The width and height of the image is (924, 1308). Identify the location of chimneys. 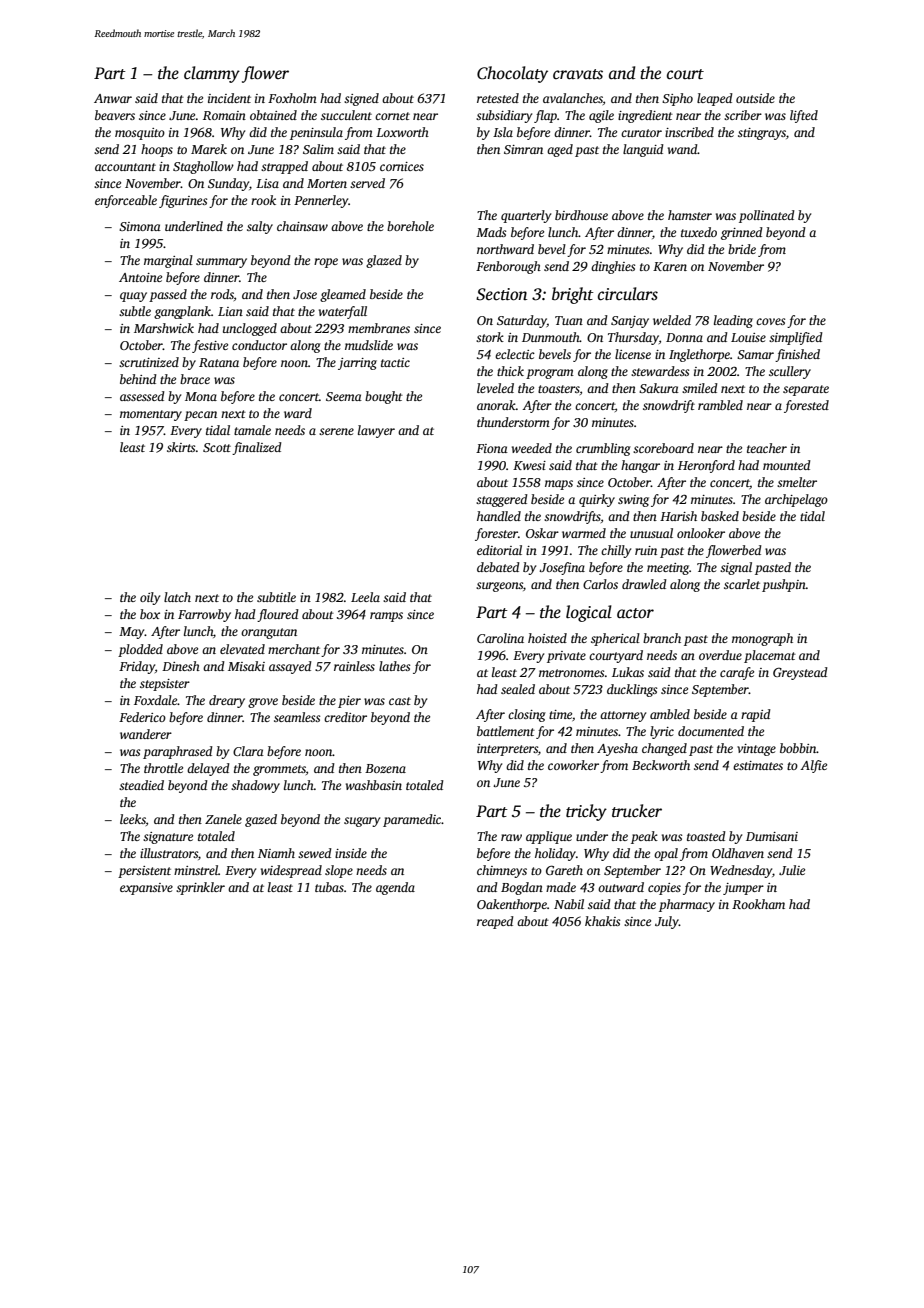
(502, 871).
